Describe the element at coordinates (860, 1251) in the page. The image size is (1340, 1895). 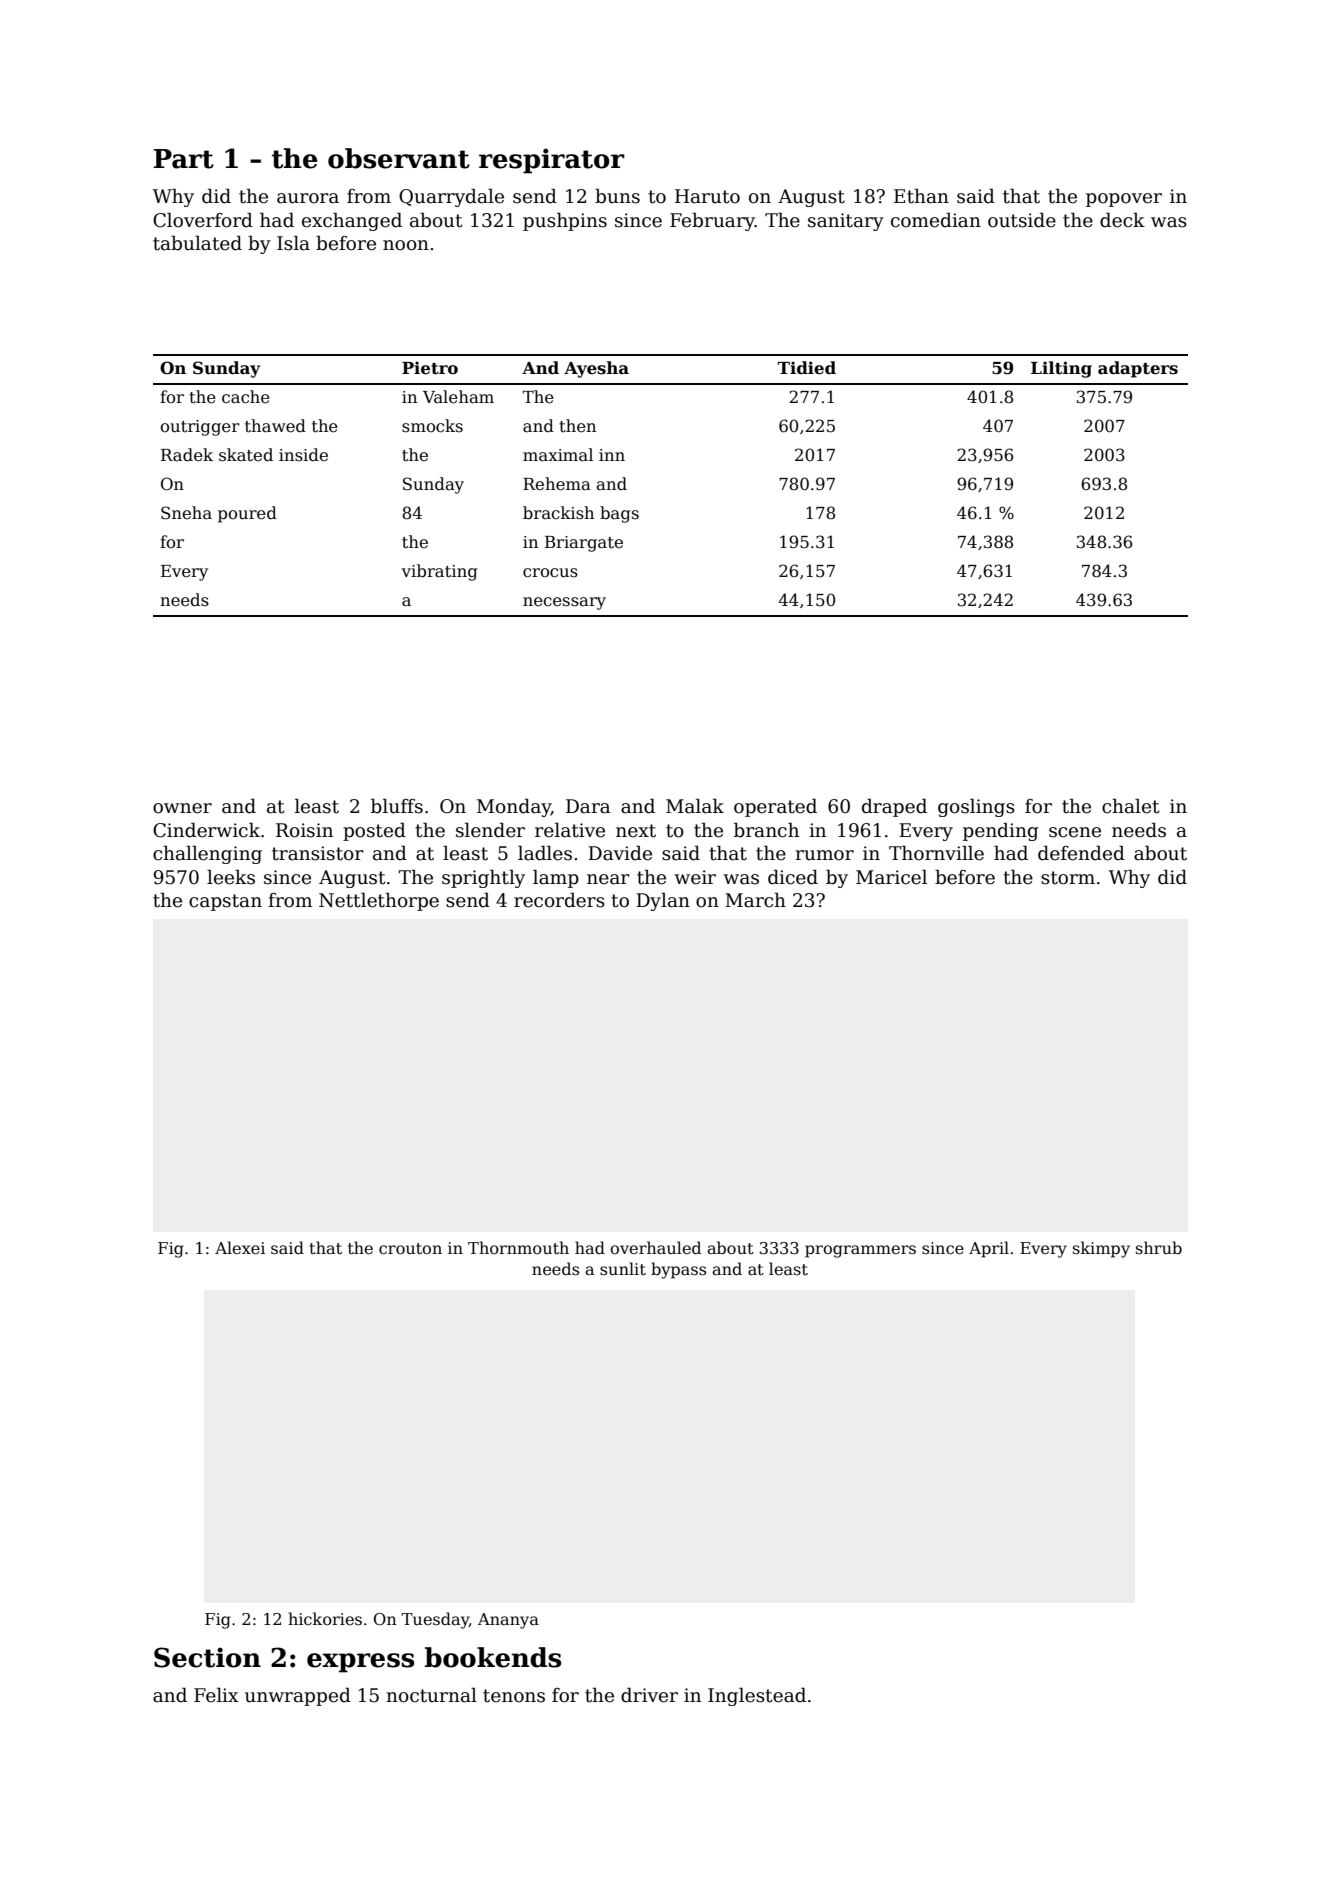
I see `programmers` at that location.
